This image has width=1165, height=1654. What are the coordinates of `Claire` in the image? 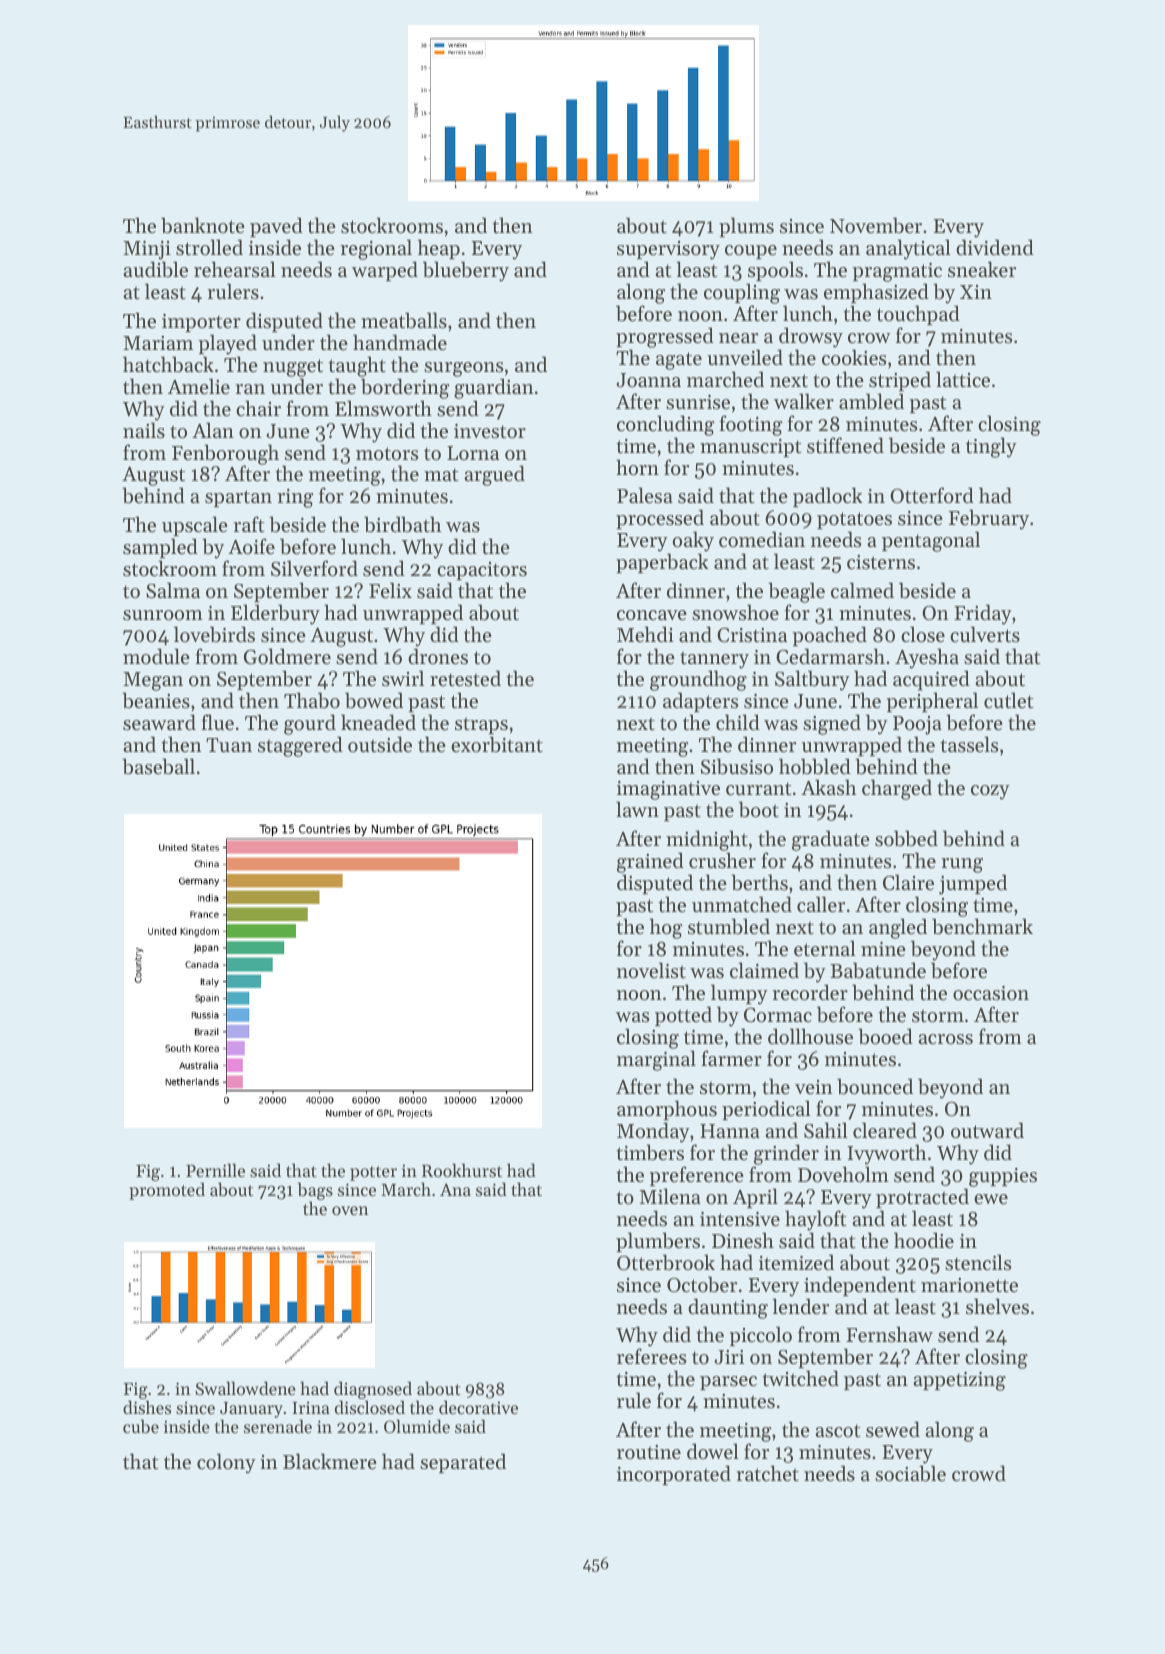 It's located at (908, 882).
